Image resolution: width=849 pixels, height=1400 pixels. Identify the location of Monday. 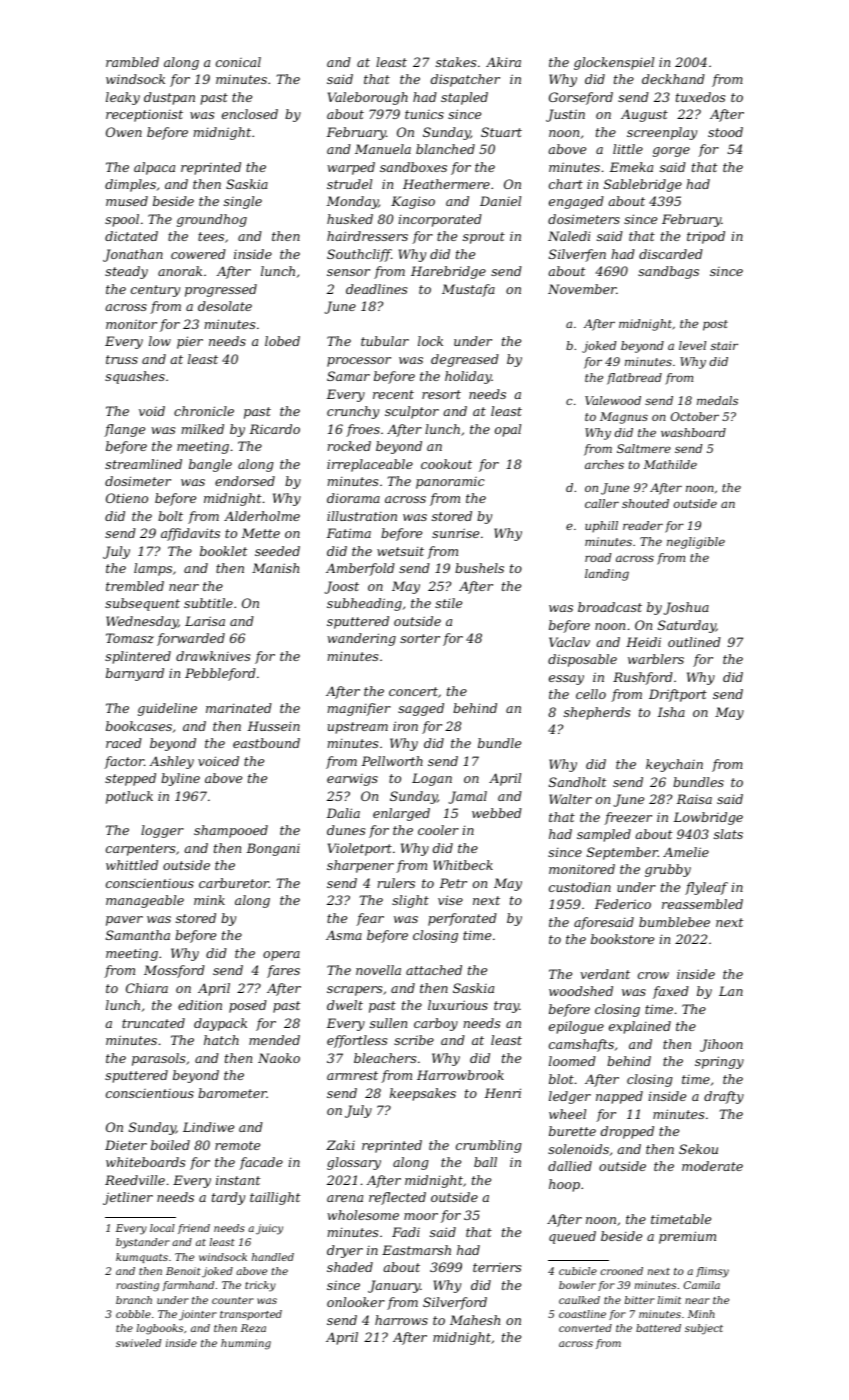
(352, 202).
